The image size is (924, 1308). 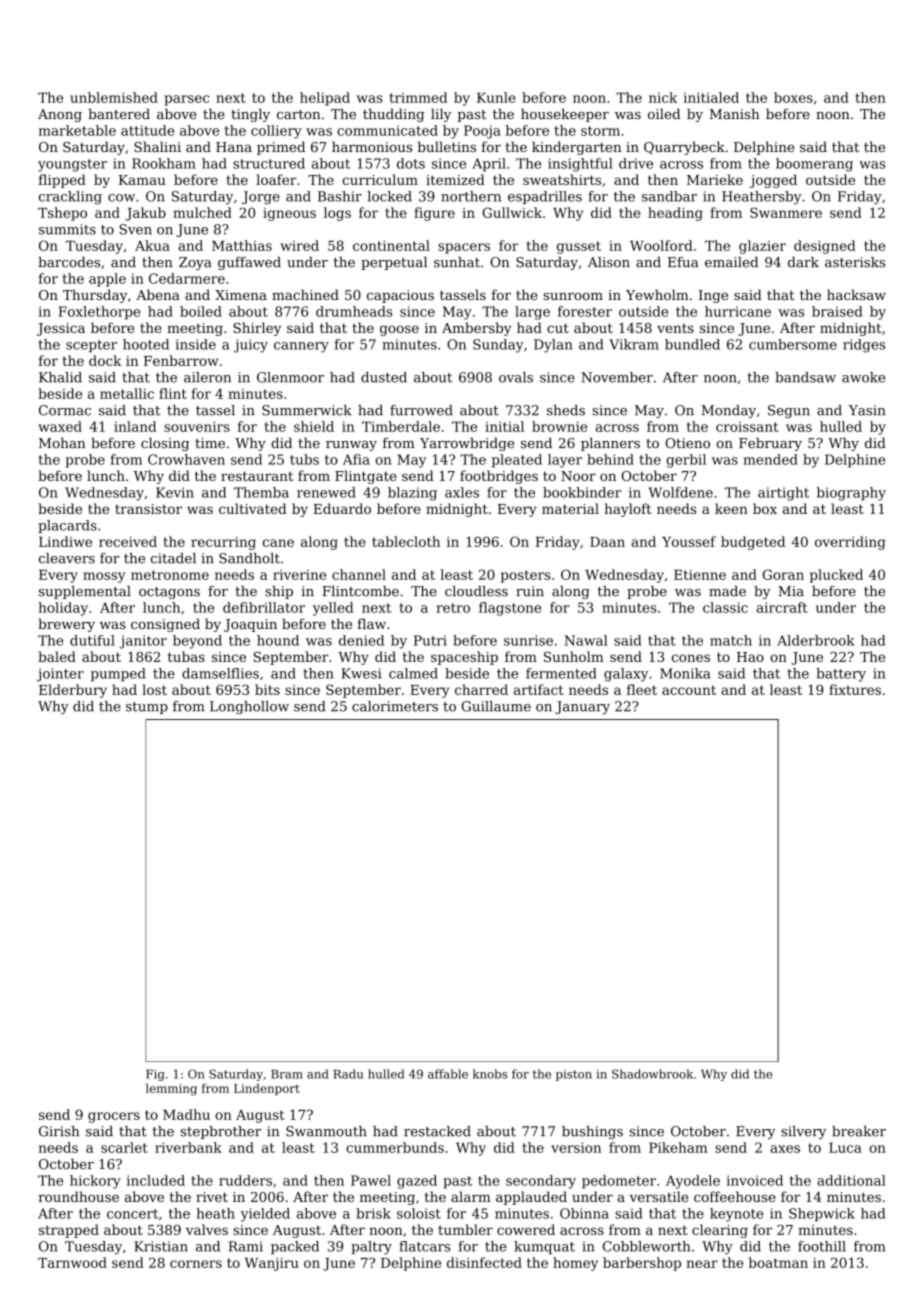 What do you see at coordinates (301, 347) in the screenshot?
I see `cannery` at bounding box center [301, 347].
